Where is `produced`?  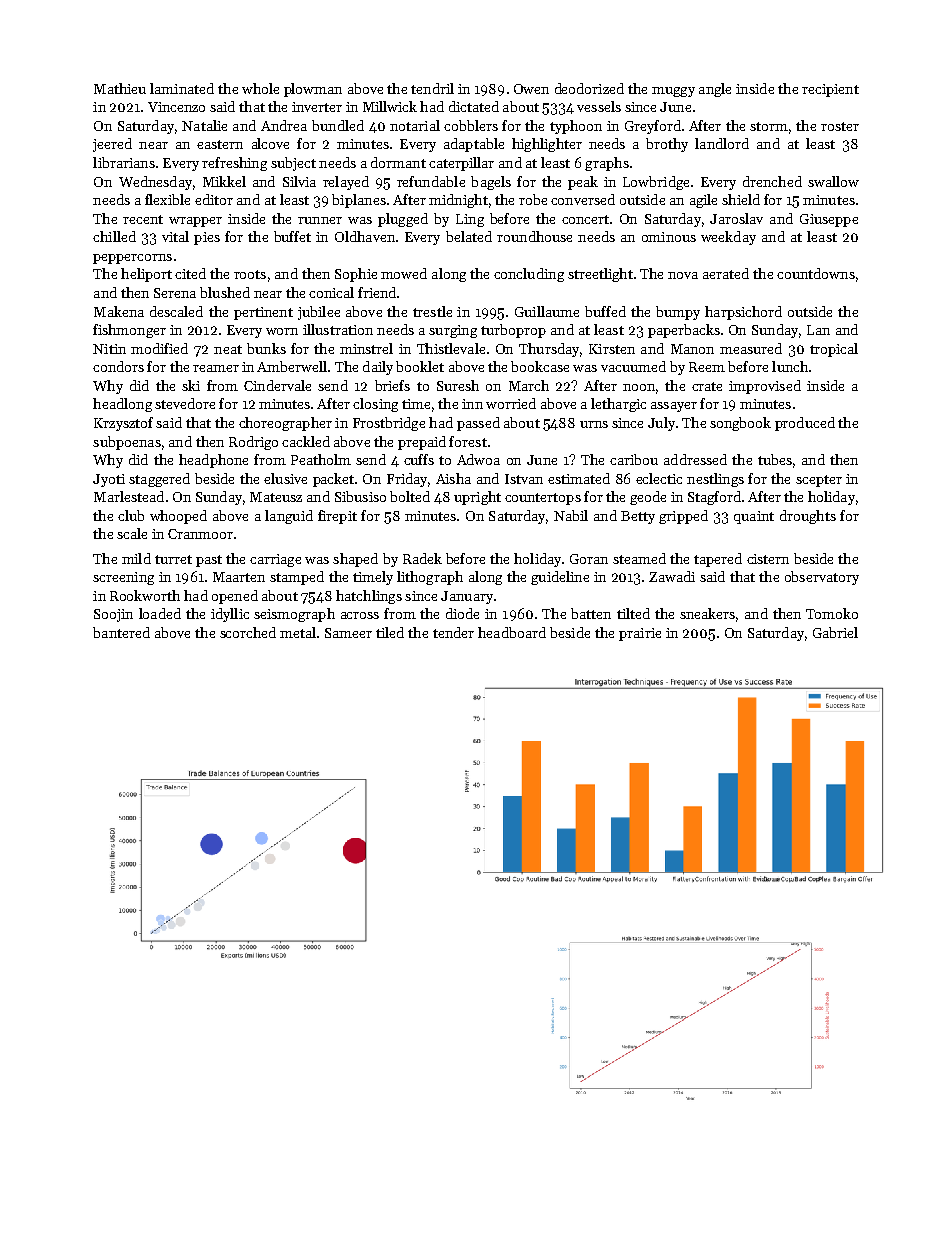
produced is located at coordinates (805, 424).
